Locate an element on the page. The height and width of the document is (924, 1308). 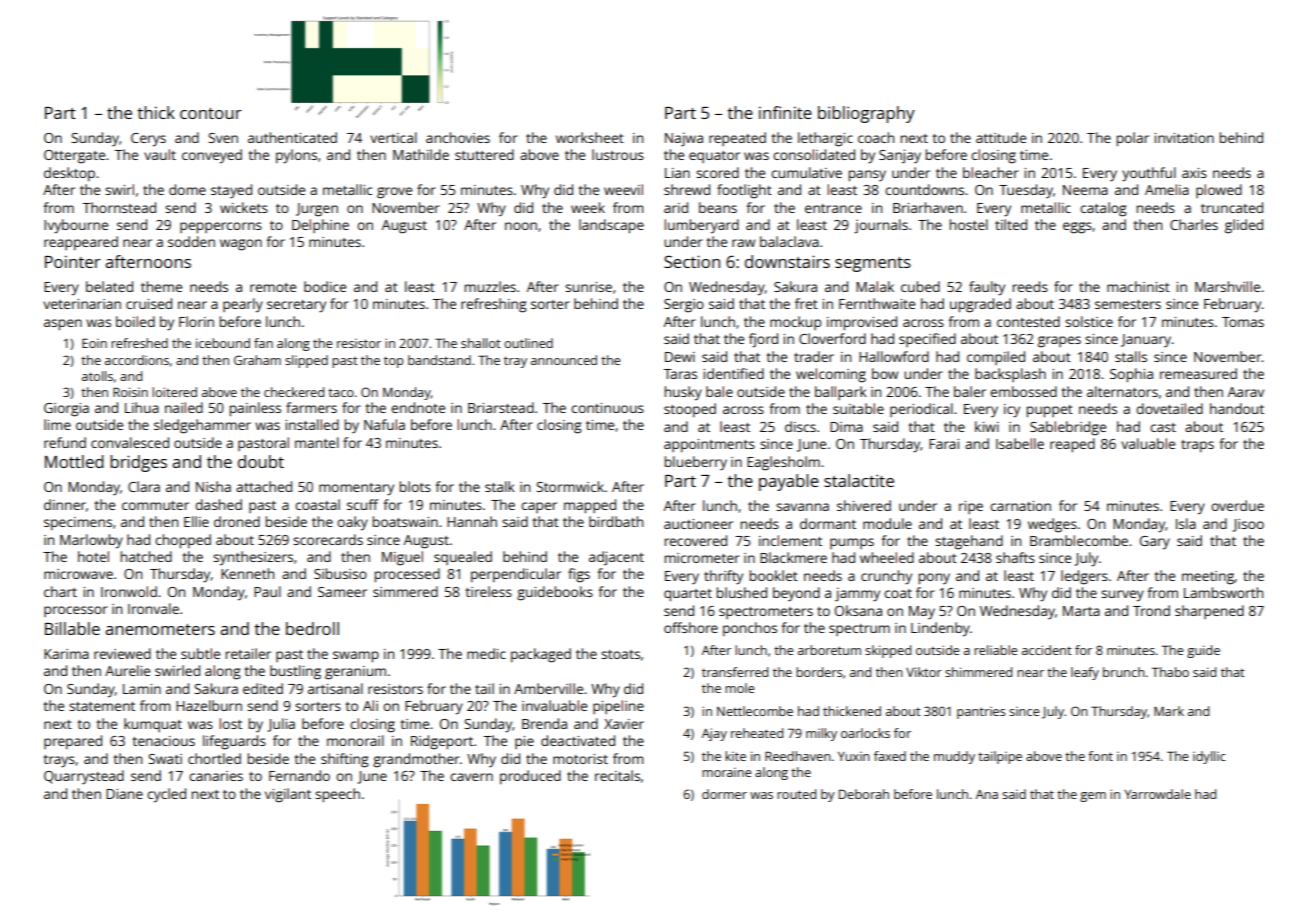
hostel is located at coordinates (969, 224).
